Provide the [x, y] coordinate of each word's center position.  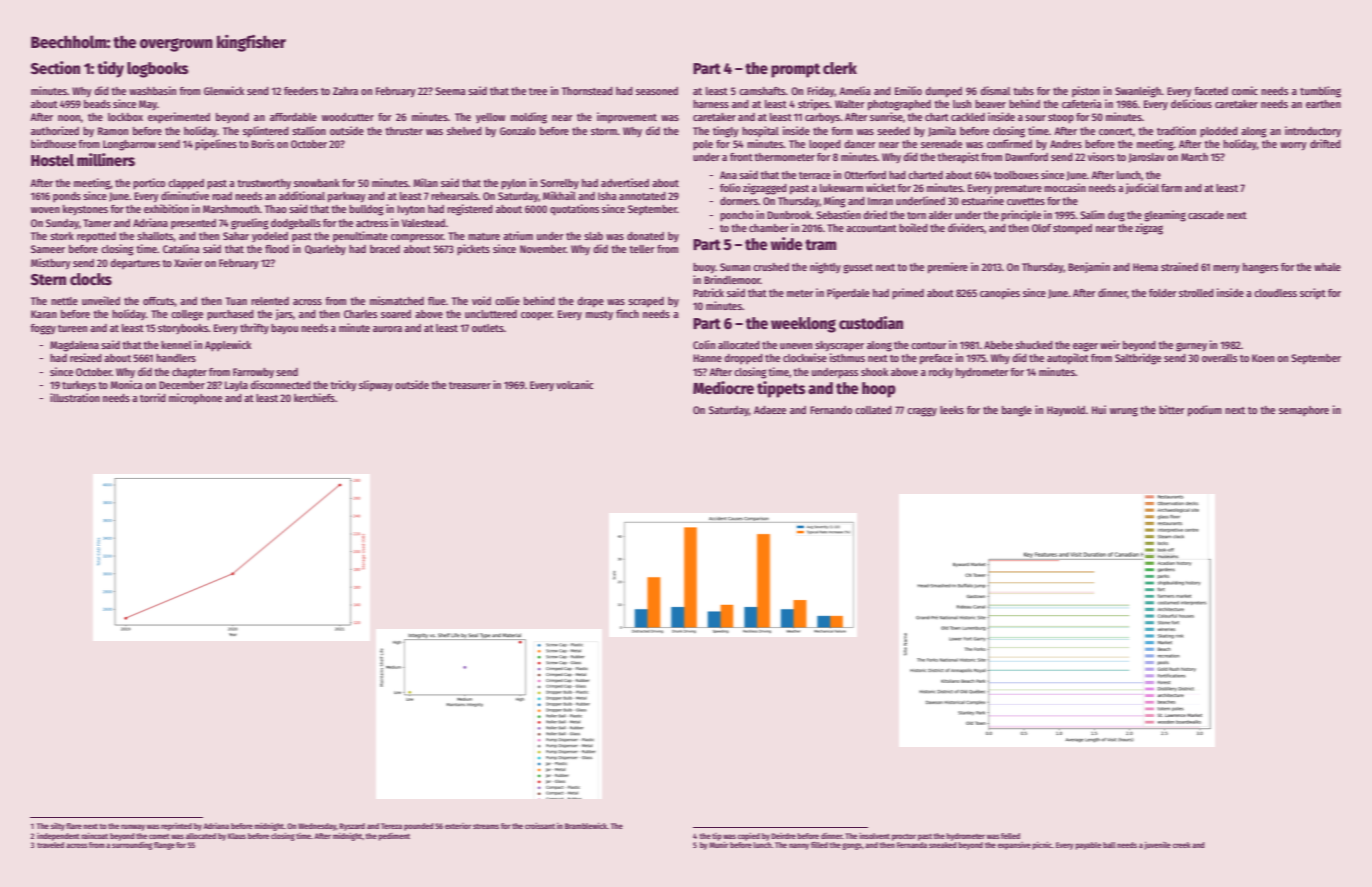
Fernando [831, 410]
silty [58, 827]
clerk [840, 68]
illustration [75, 397]
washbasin [152, 90]
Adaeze [770, 410]
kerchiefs [314, 397]
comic [1245, 90]
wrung [1124, 412]
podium [1205, 411]
